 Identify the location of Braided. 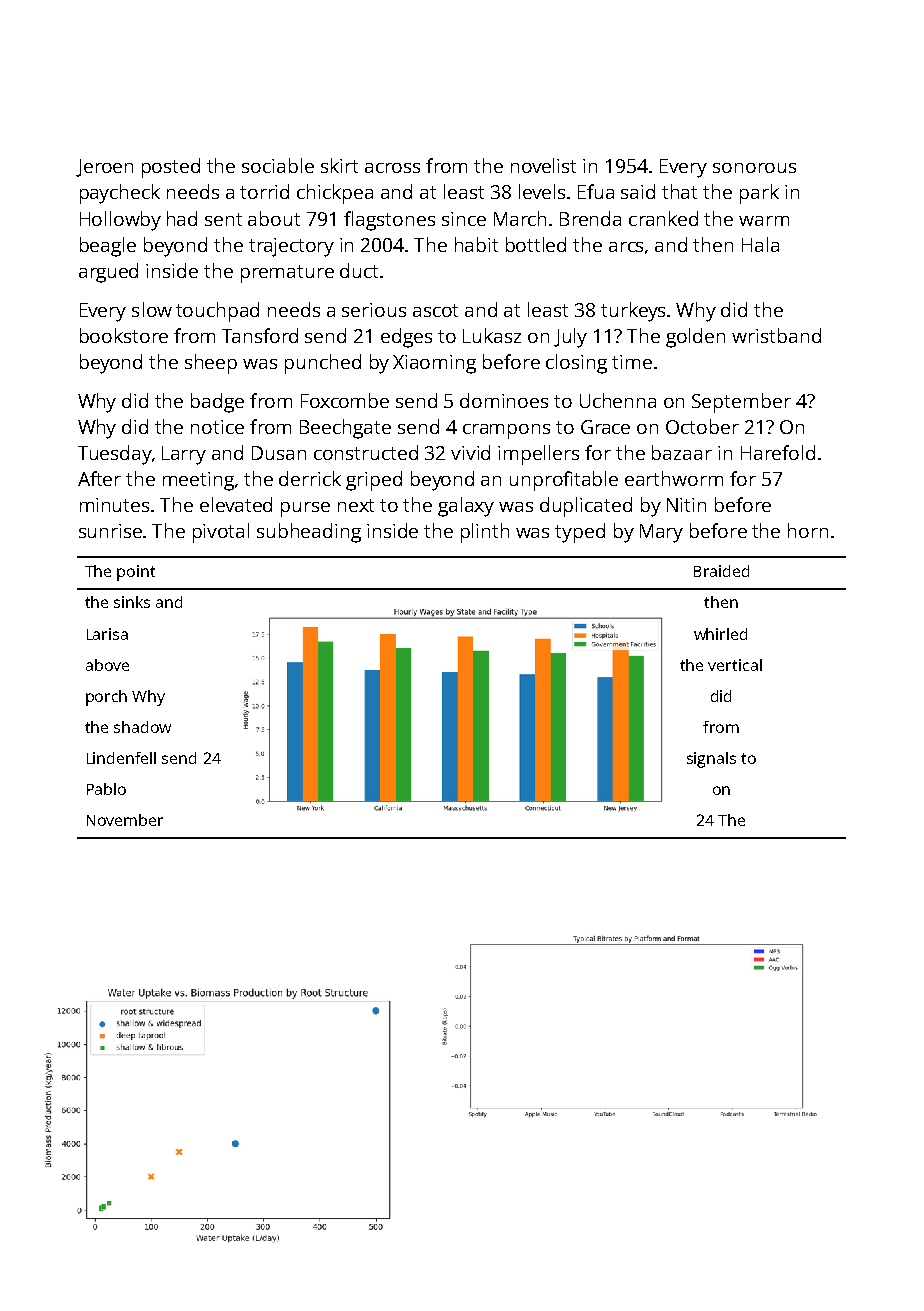
(721, 571).
